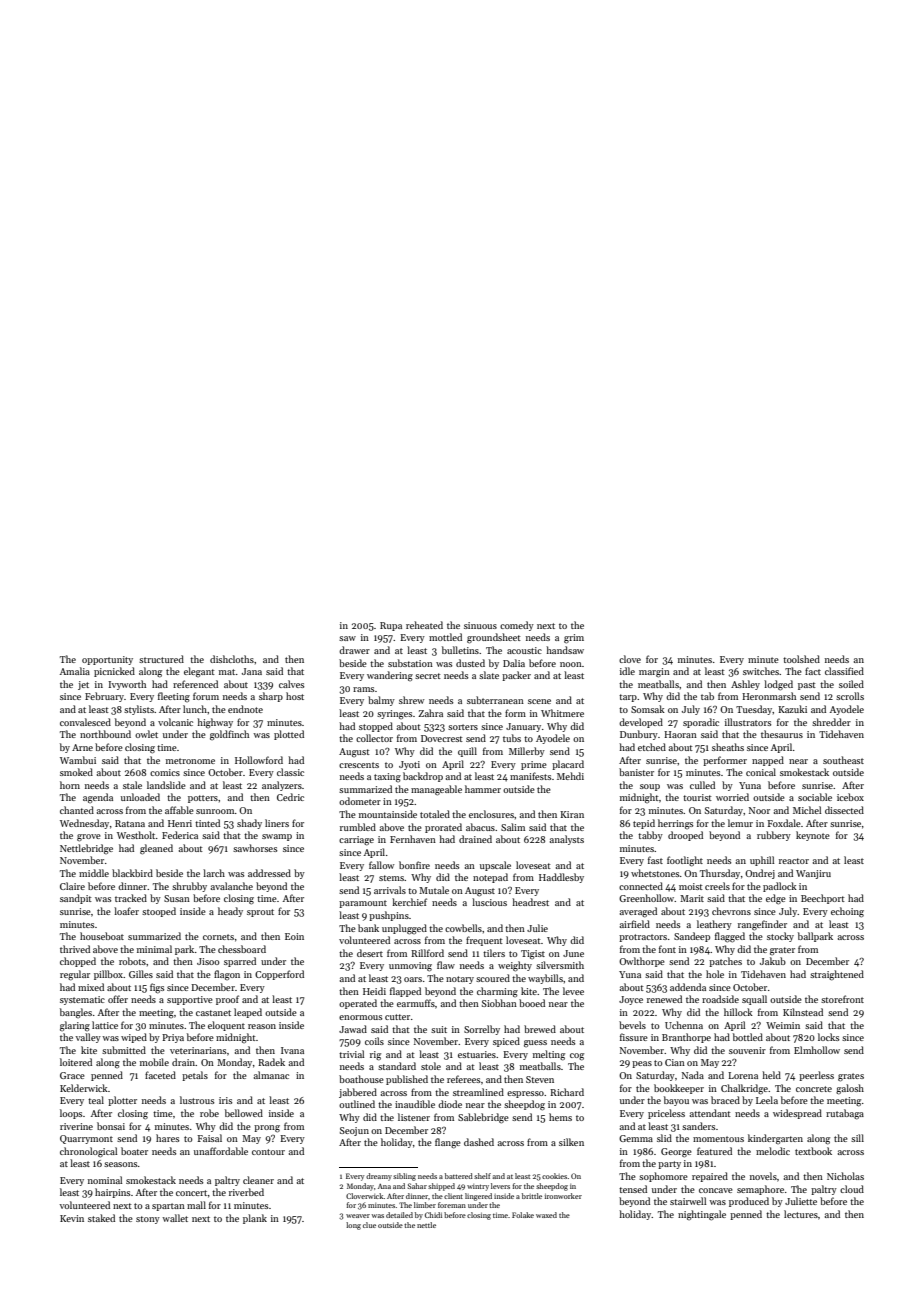 The image size is (924, 1308). I want to click on Claire, so click(72, 886).
